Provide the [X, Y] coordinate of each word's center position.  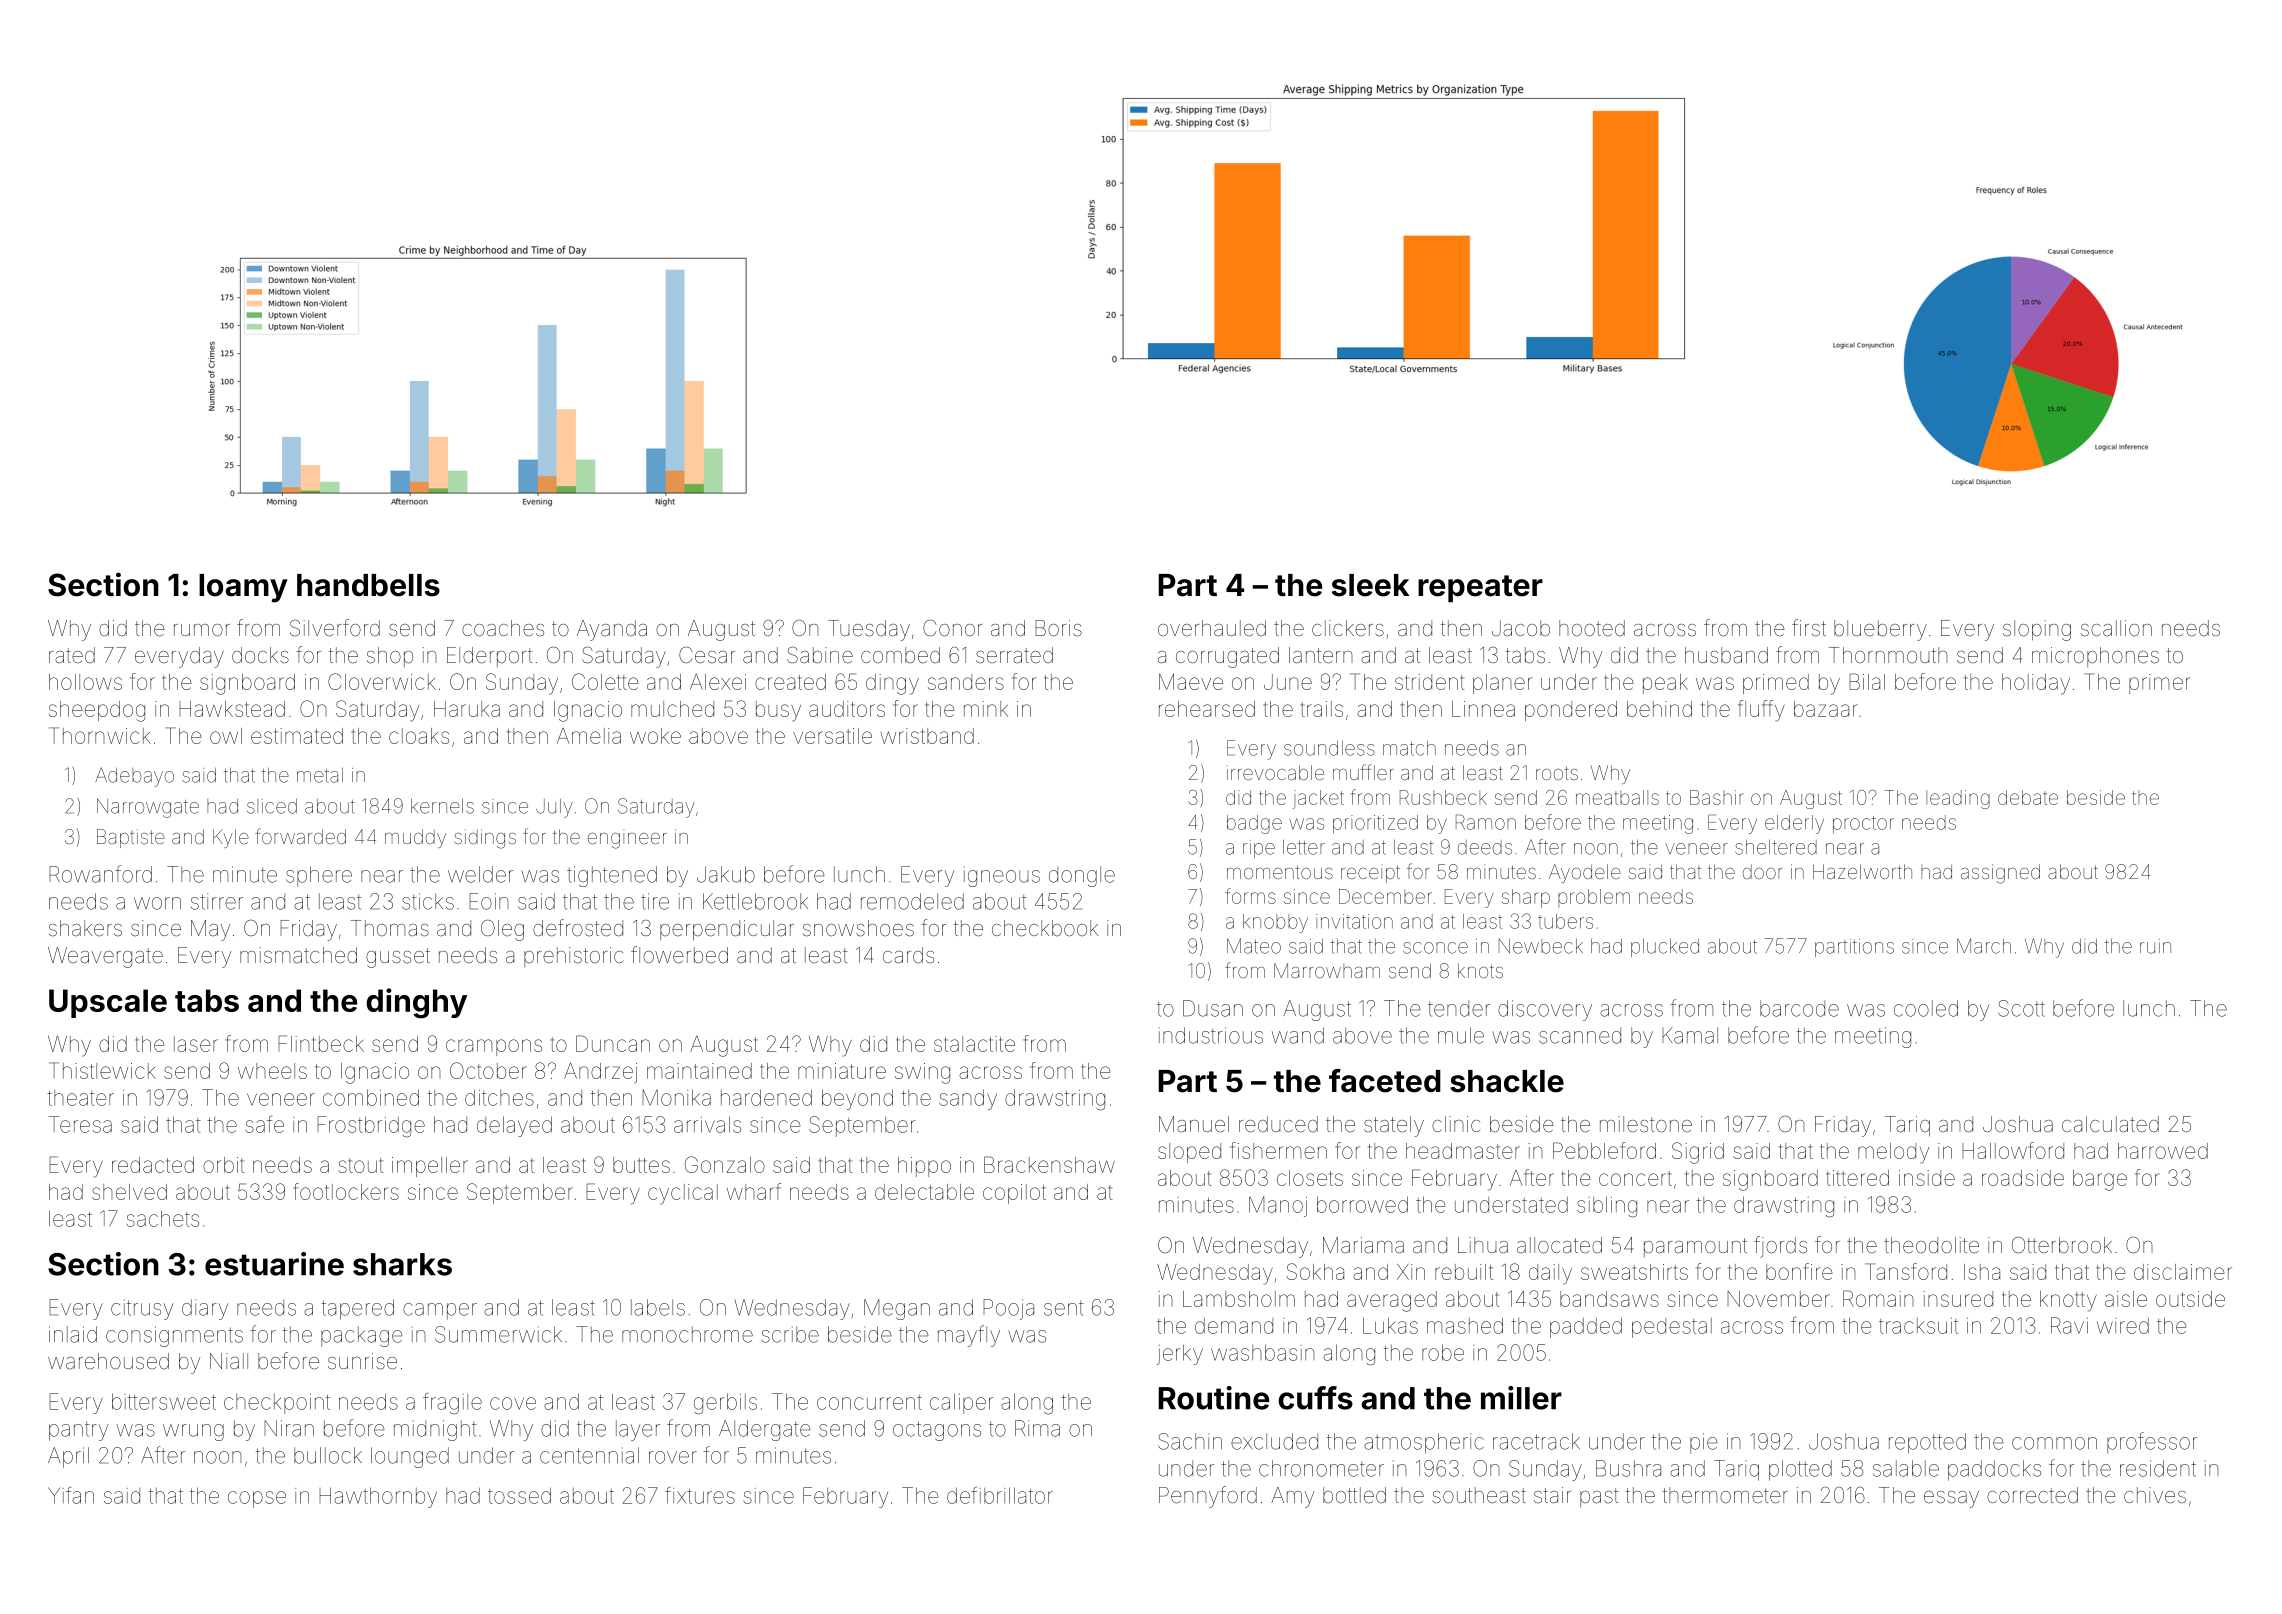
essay [1951, 1499]
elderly [1794, 824]
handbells [368, 585]
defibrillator [1000, 1495]
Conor [953, 628]
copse [257, 1499]
